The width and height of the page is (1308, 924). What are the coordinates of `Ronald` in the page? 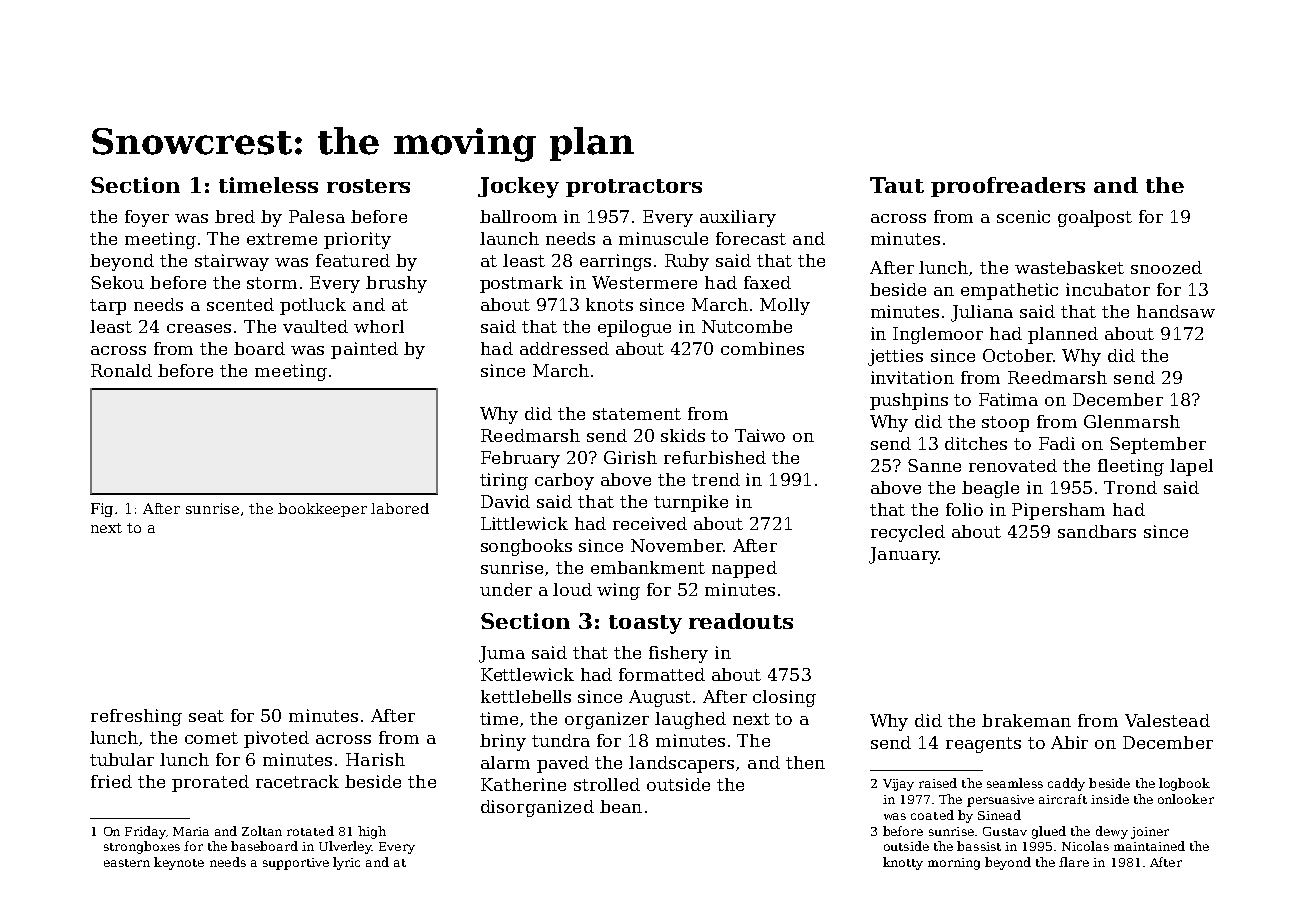 It's located at (121, 370).
